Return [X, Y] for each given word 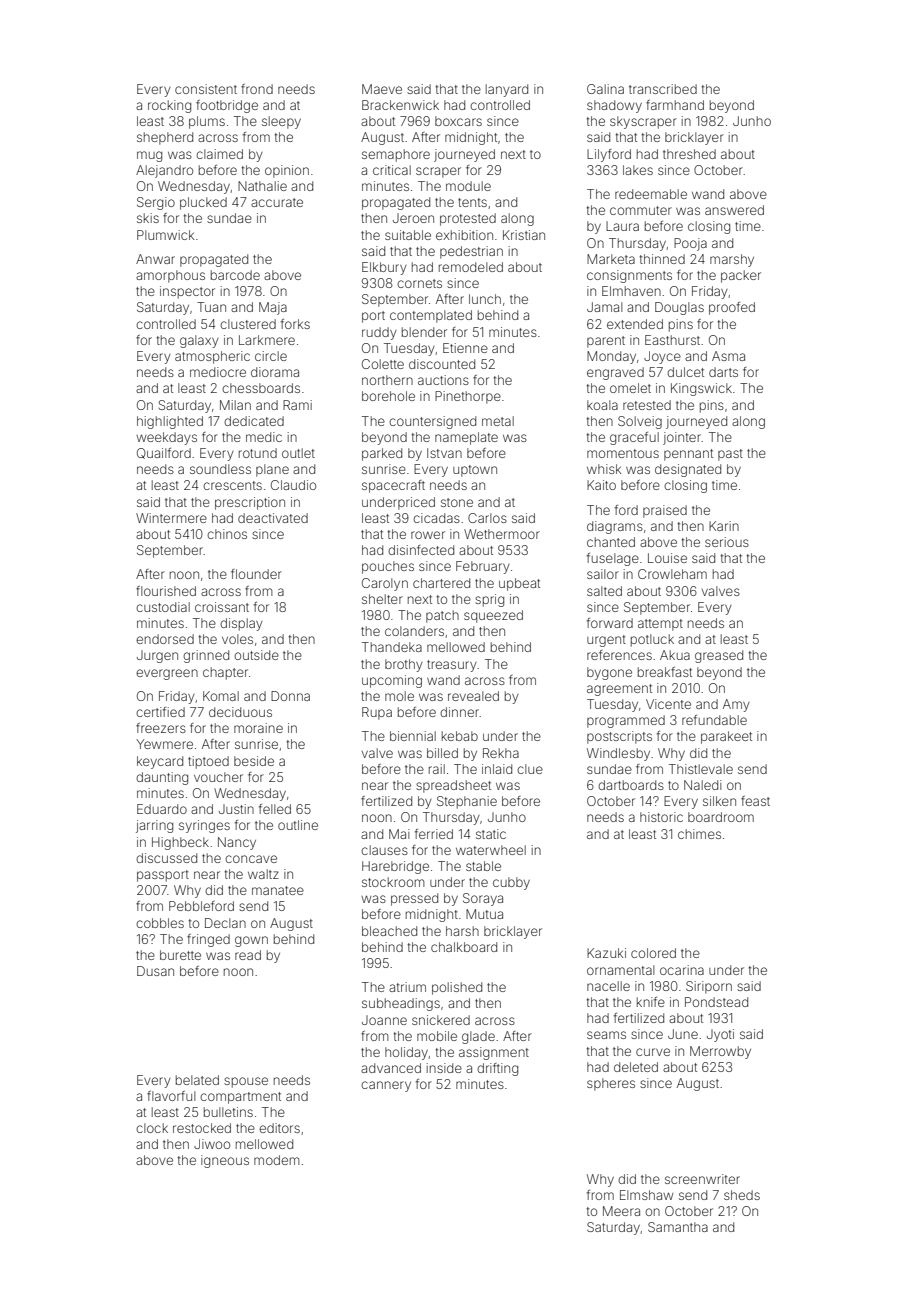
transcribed [663, 89]
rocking [169, 106]
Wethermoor [502, 534]
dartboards [631, 785]
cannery [386, 1086]
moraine [258, 728]
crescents [232, 485]
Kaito [601, 485]
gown [251, 941]
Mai [399, 834]
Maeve [382, 89]
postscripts [619, 737]
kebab [460, 736]
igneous [225, 1161]
